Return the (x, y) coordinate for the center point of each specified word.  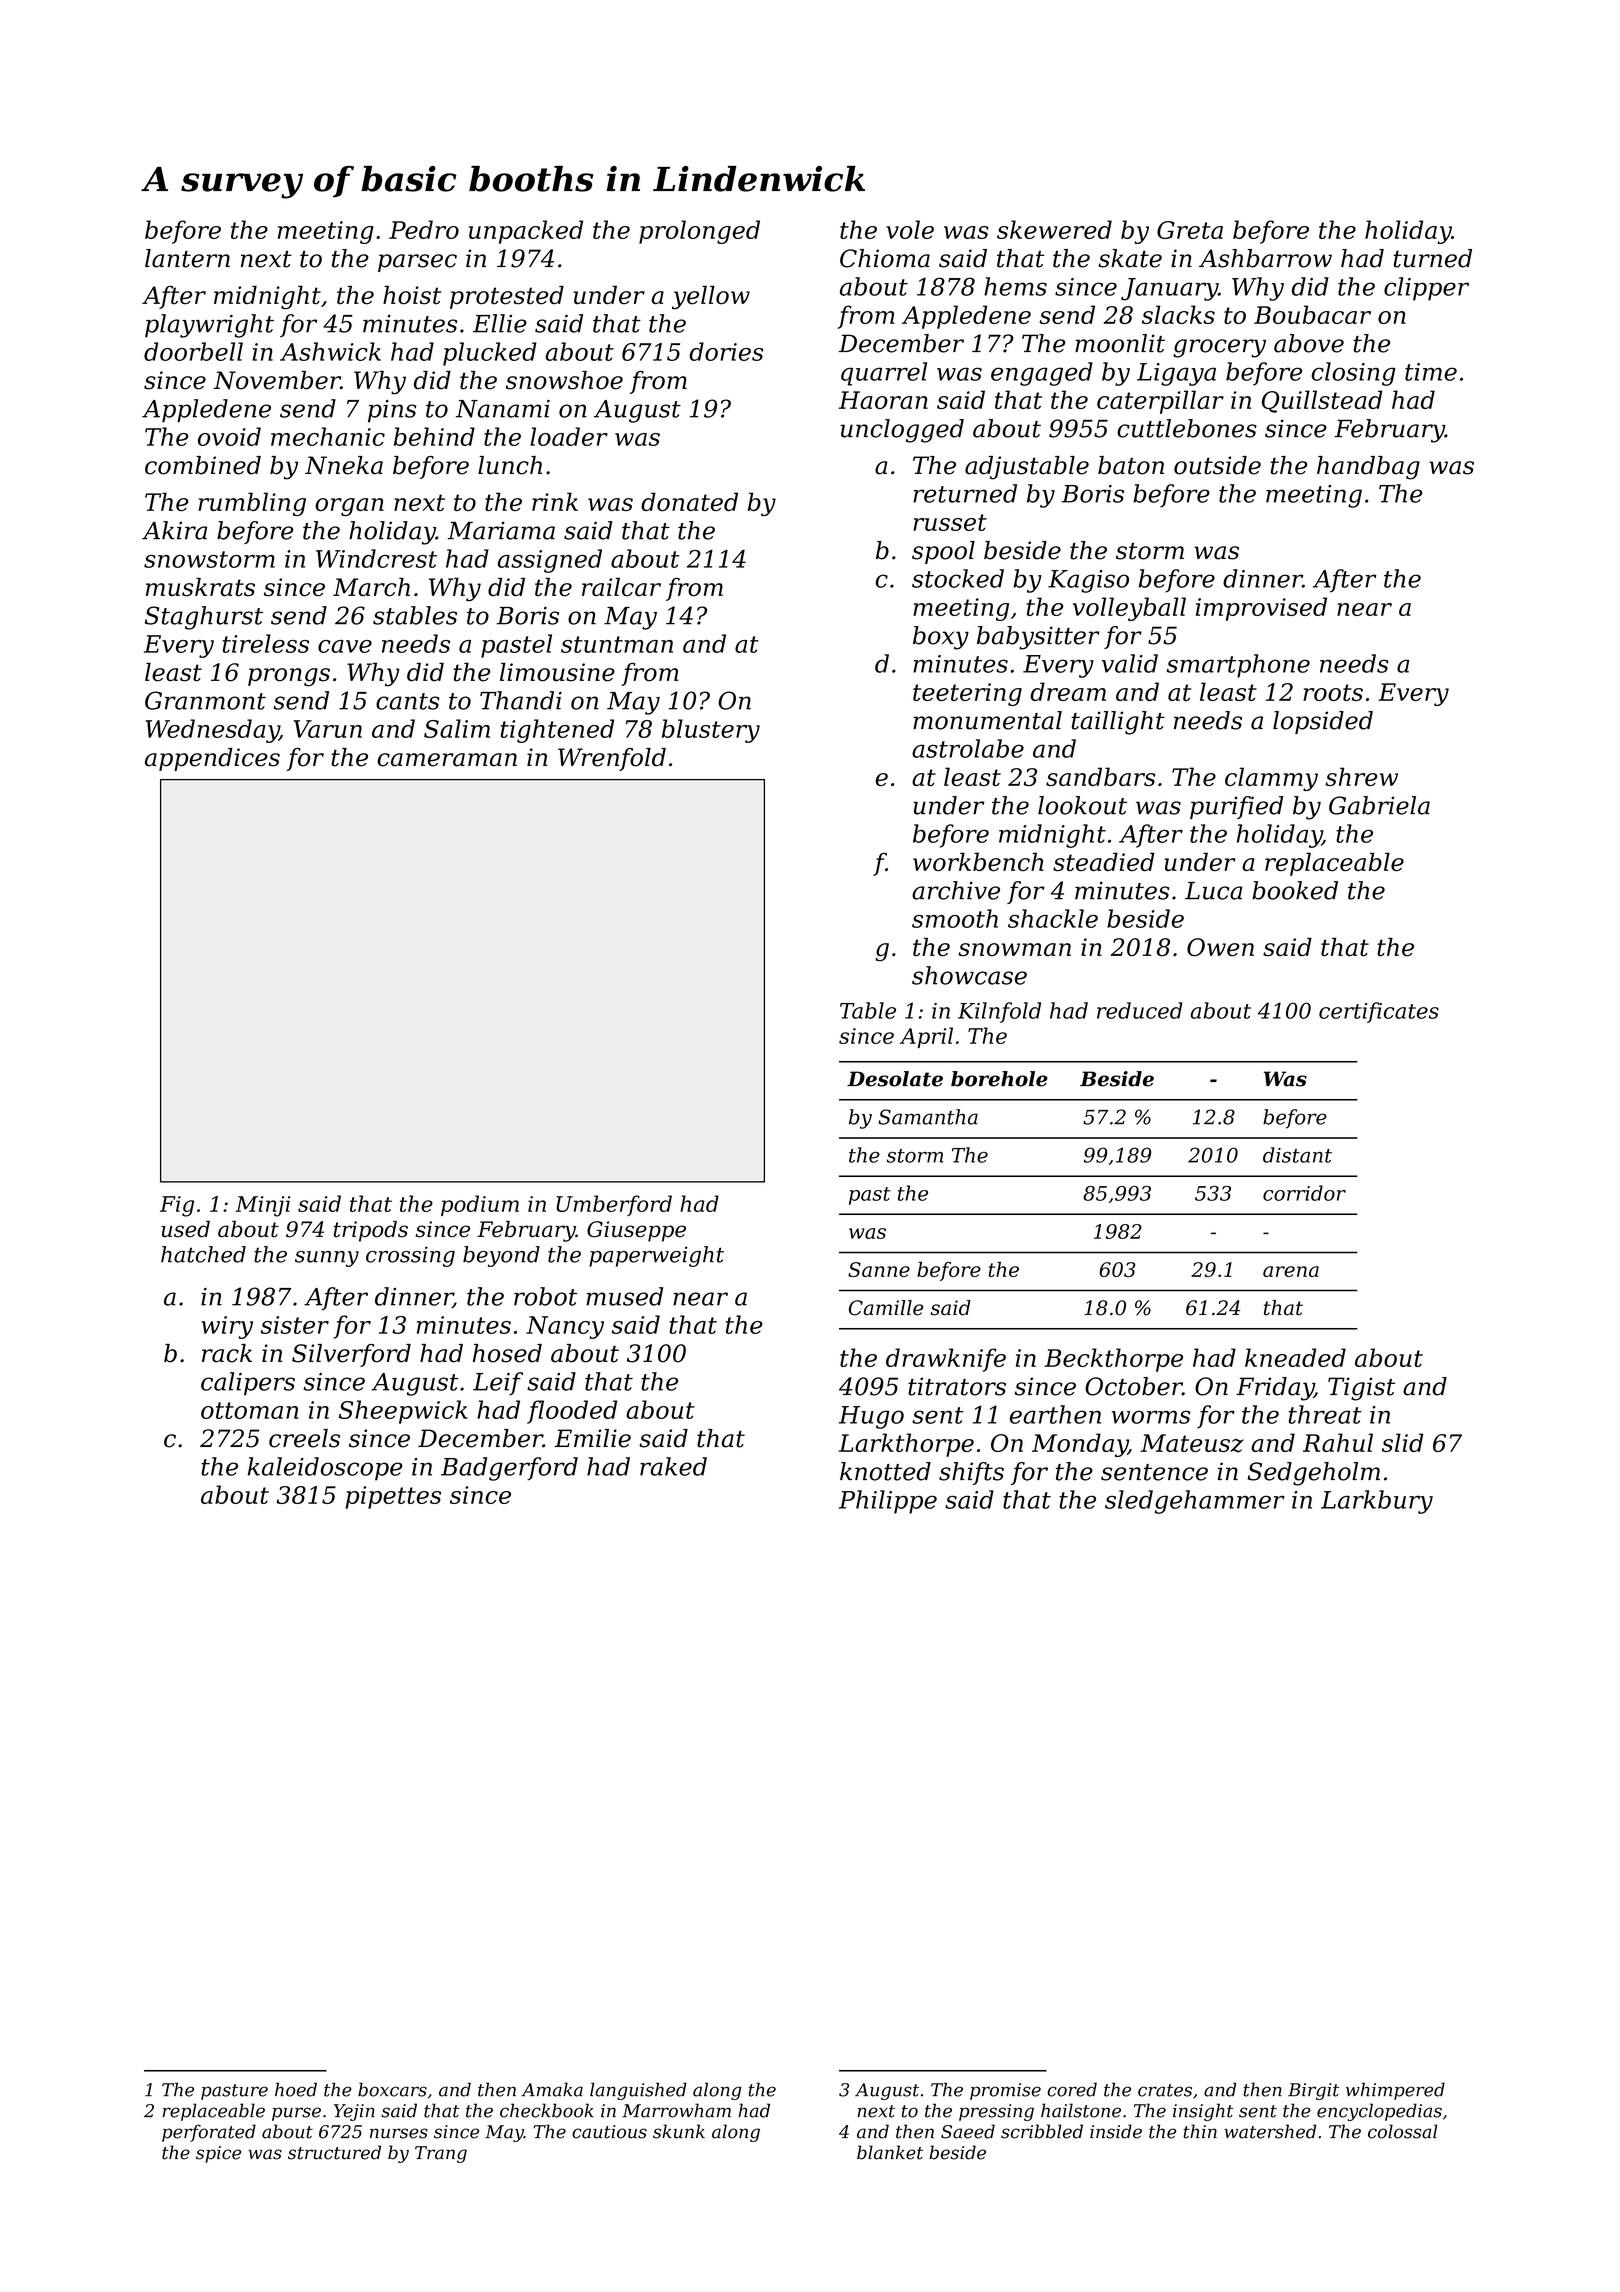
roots (1333, 692)
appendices (212, 759)
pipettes (393, 1497)
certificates (1379, 1012)
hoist (412, 295)
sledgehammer (1195, 1502)
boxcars (392, 2089)
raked (673, 1466)
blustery (711, 731)
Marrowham (676, 2110)
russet (950, 522)
